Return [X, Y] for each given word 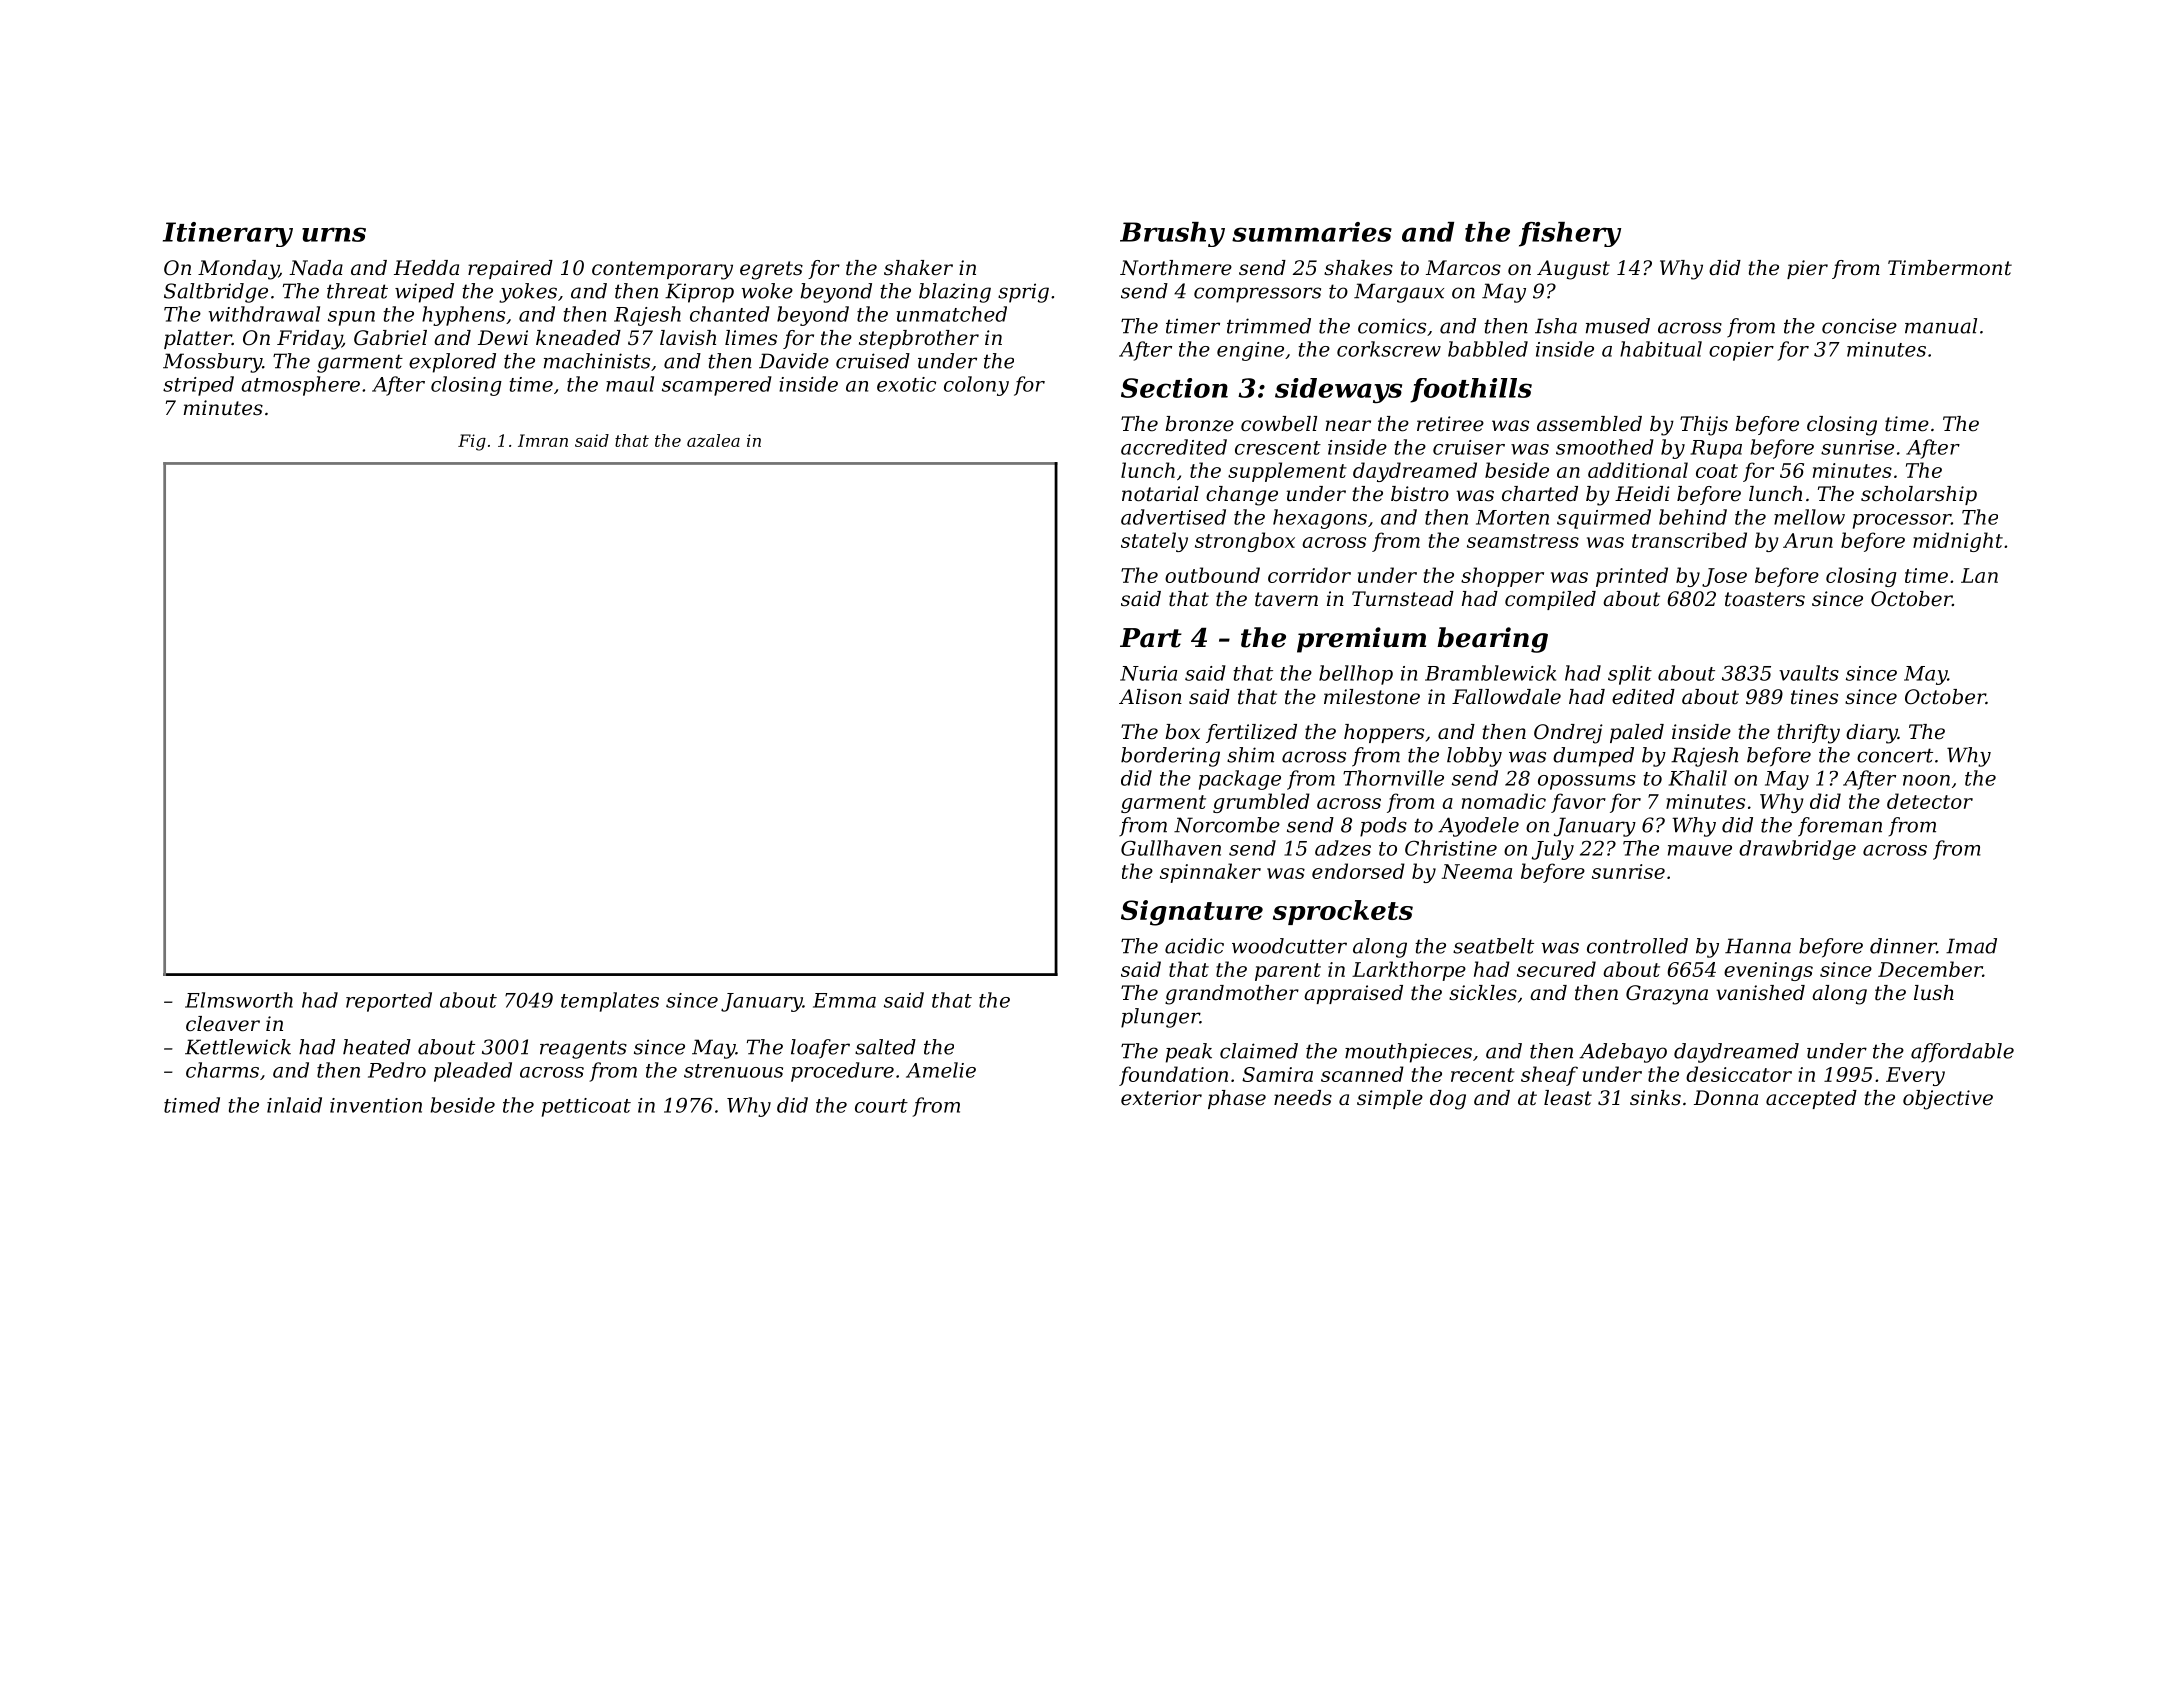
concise [1859, 326]
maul [630, 384]
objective [1948, 1100]
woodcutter [1289, 946]
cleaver [223, 1024]
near [1348, 426]
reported [389, 1002]
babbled [1488, 349]
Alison [1150, 697]
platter [198, 339]
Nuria [1148, 673]
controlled [1637, 946]
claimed [1259, 1051]
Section [1174, 388]
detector [1930, 801]
